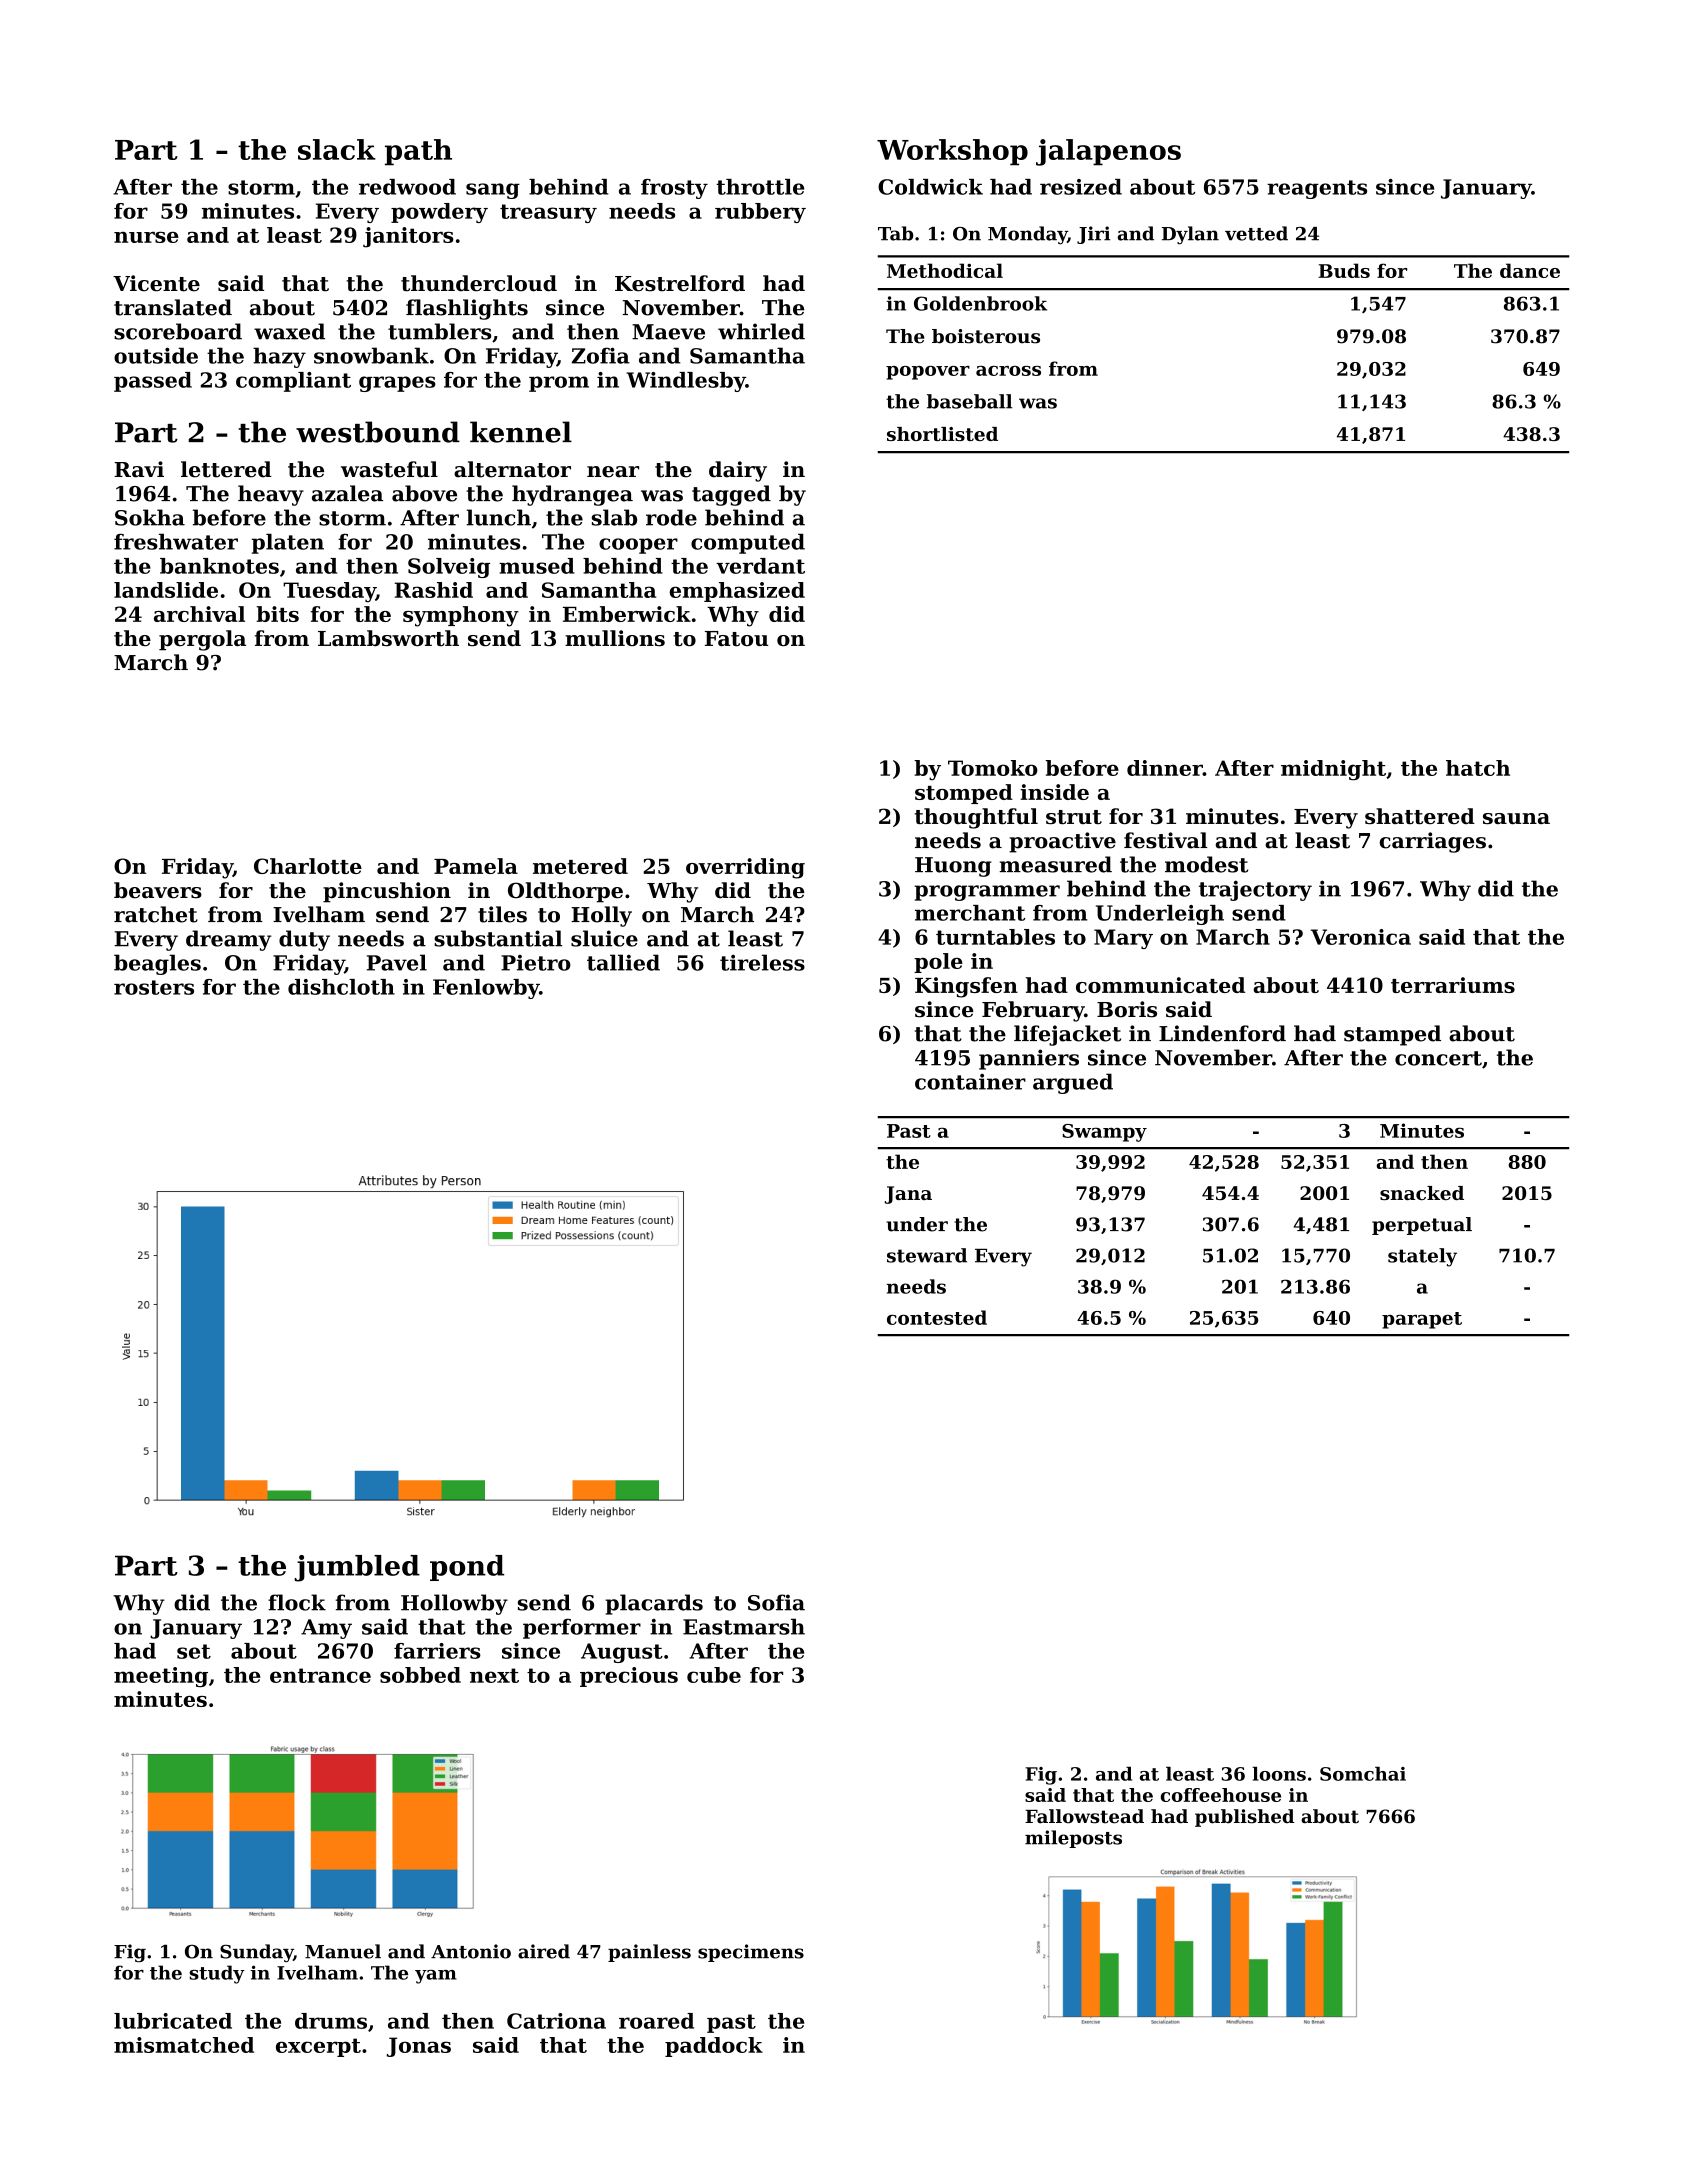  I want to click on passed, so click(153, 382).
